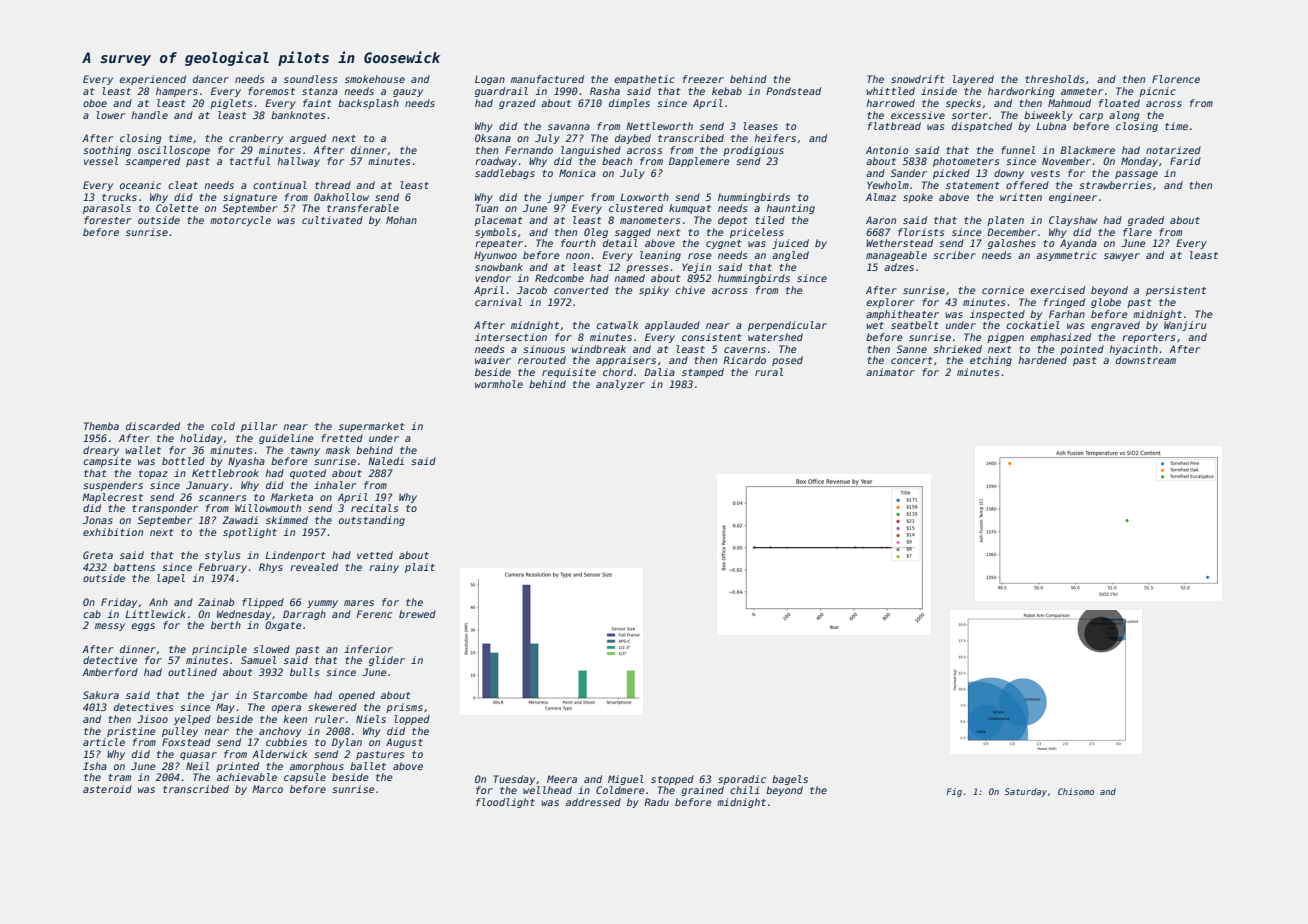 Image resolution: width=1308 pixels, height=924 pixels. What do you see at coordinates (498, 302) in the page?
I see `carnival` at bounding box center [498, 302].
